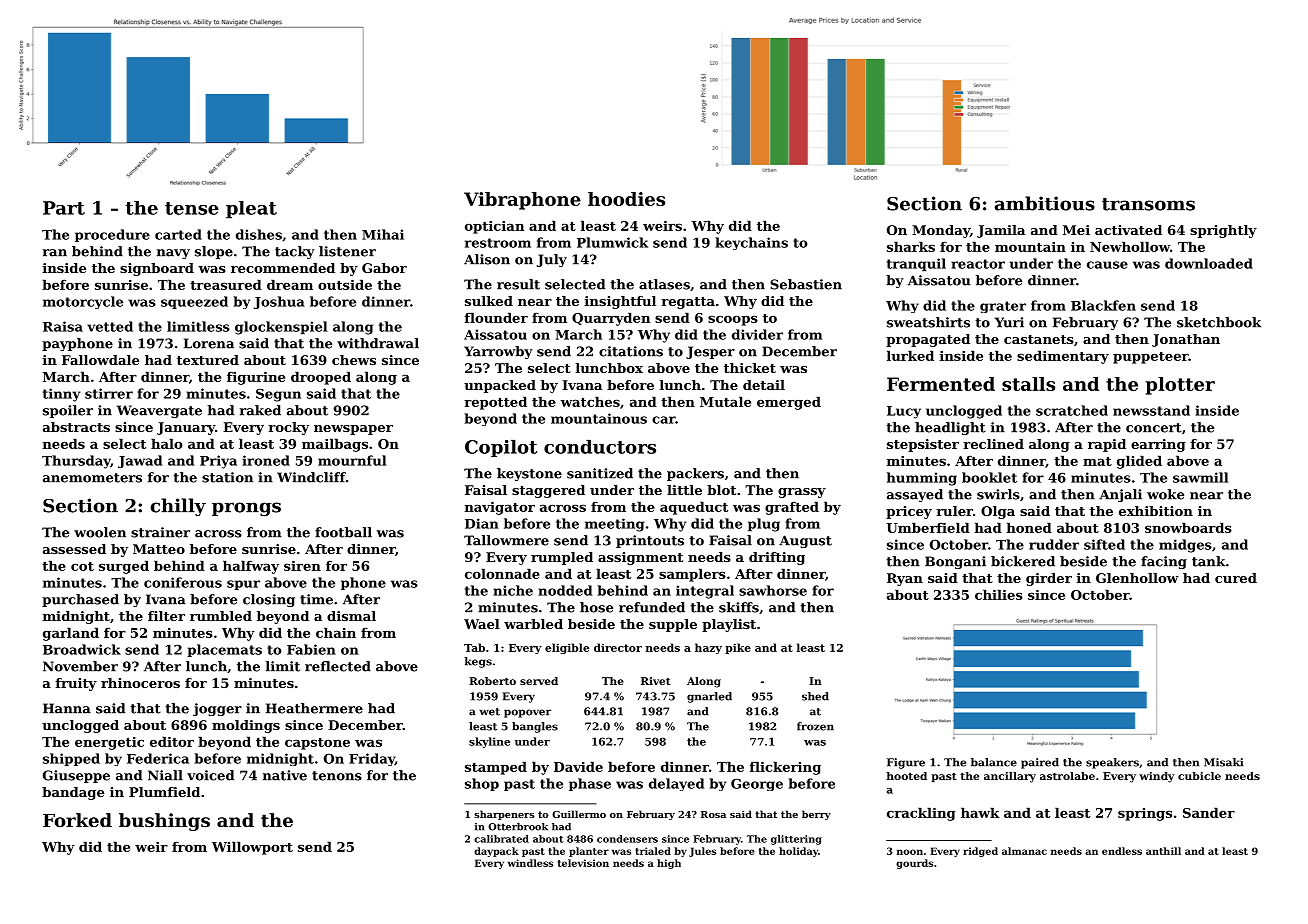 This page has width=1308, height=924. What do you see at coordinates (1158, 445) in the page?
I see `earring` at bounding box center [1158, 445].
